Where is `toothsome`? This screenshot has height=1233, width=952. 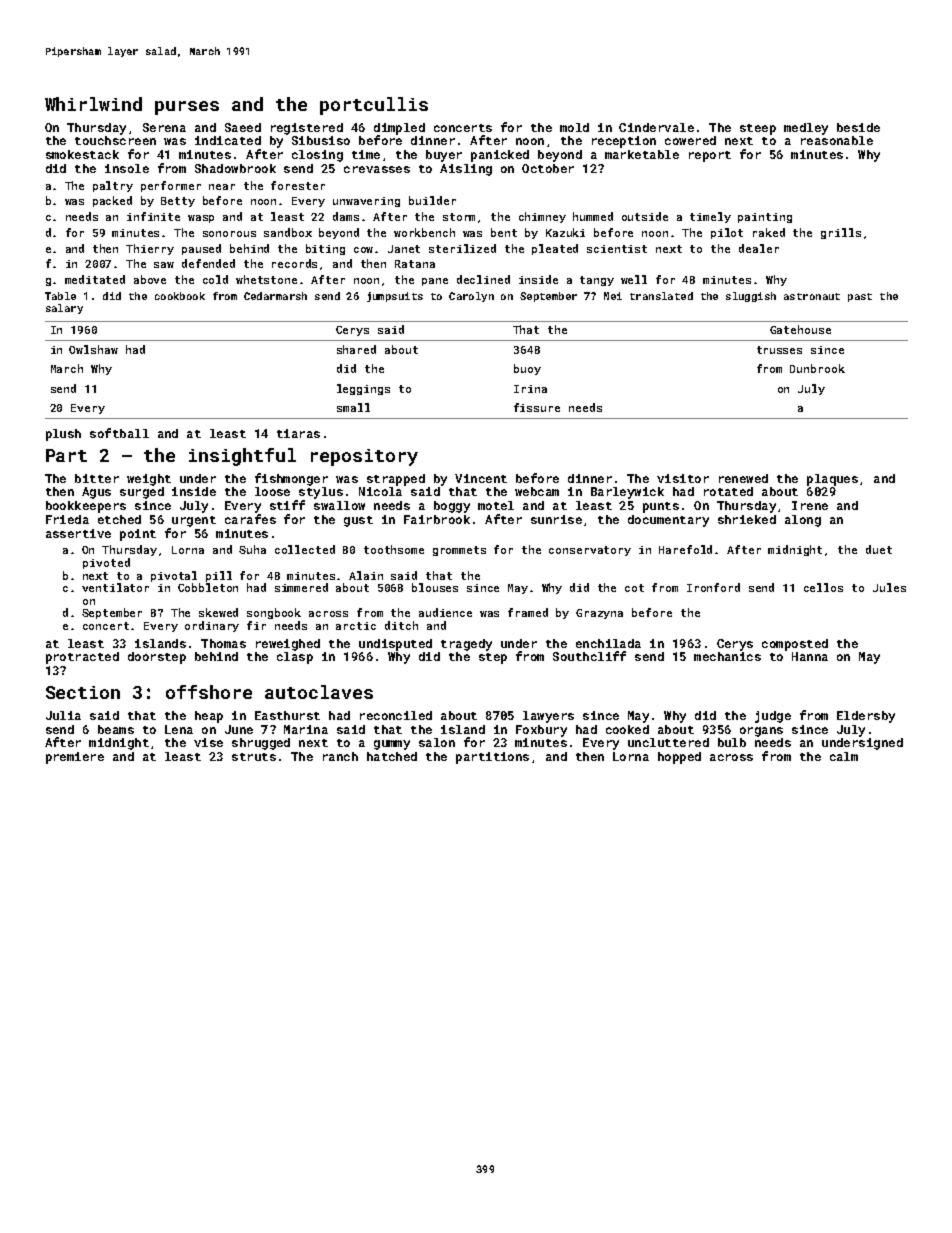 toothsome is located at coordinates (394, 549).
